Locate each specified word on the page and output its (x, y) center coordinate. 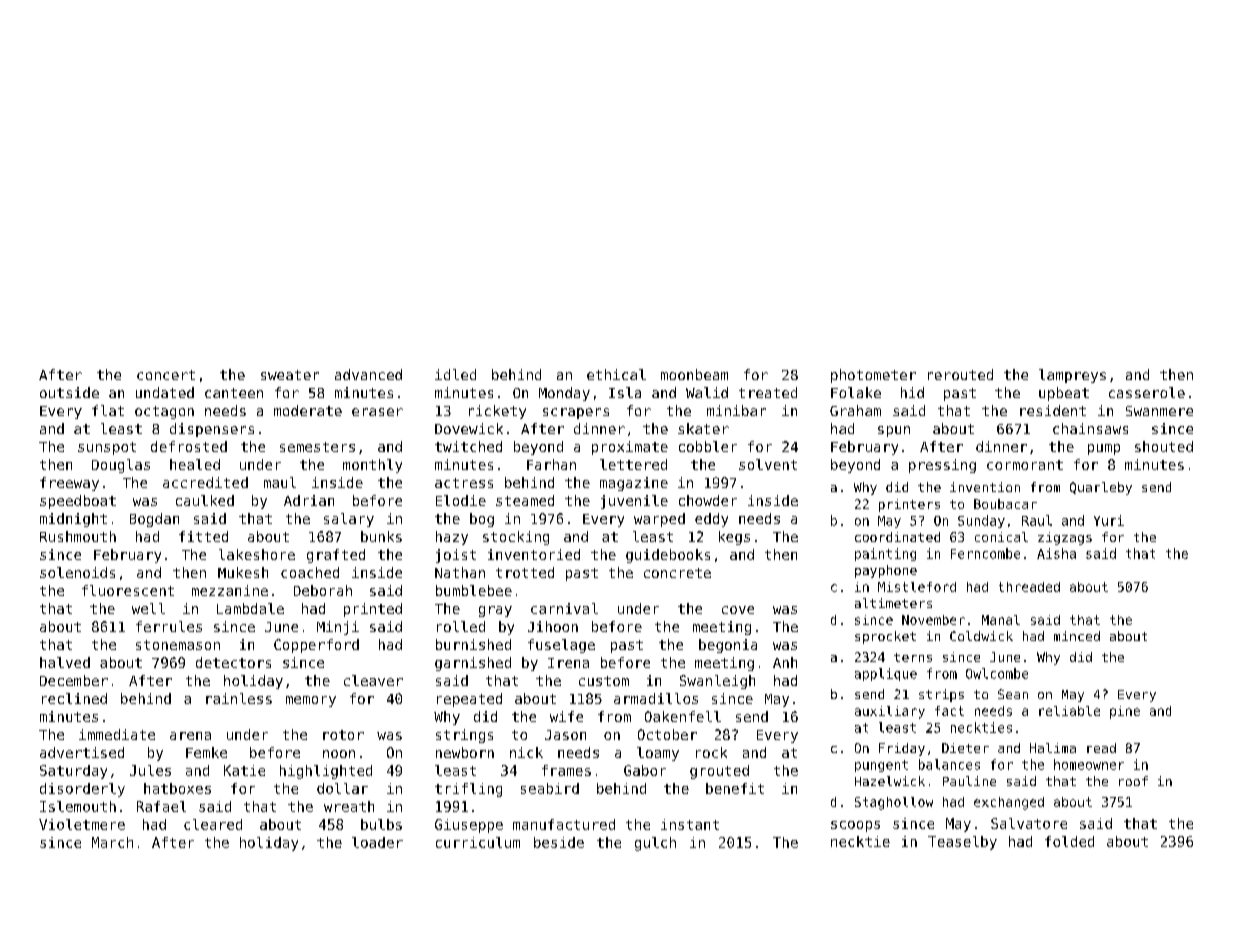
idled (455, 374)
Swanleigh (717, 682)
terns (913, 657)
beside (559, 842)
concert (166, 375)
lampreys (1072, 376)
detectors (233, 662)
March (112, 842)
